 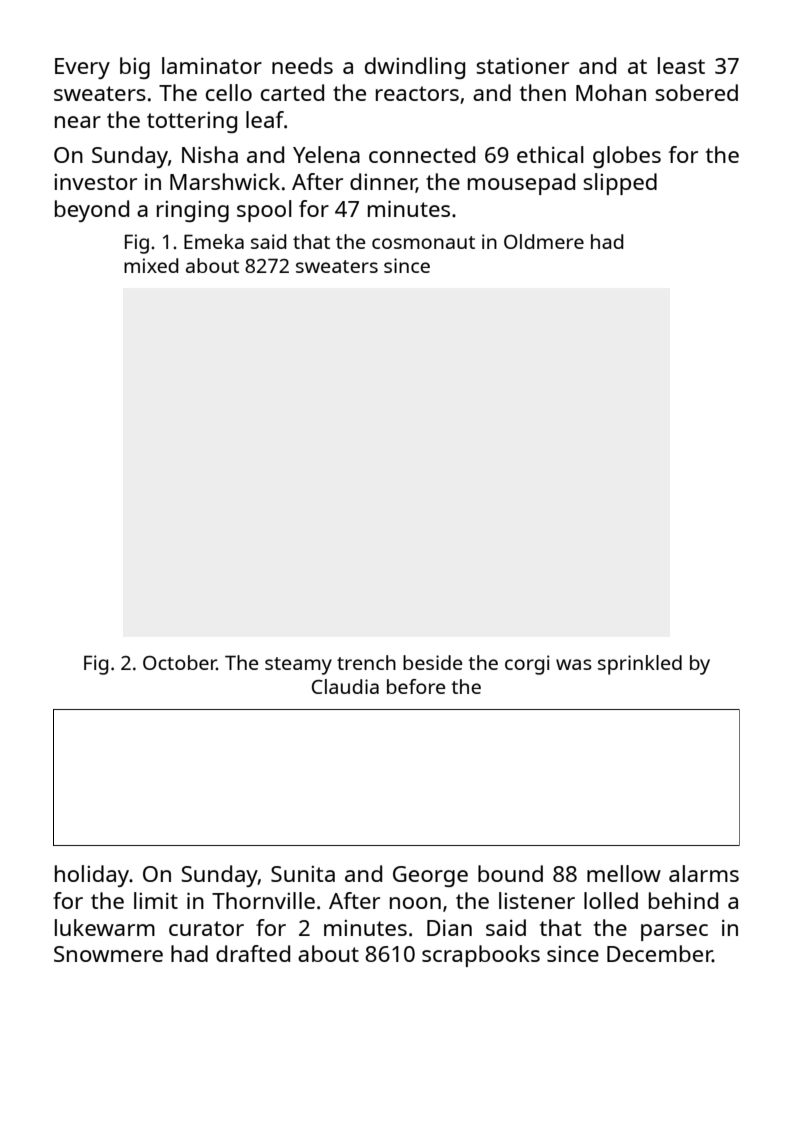 What do you see at coordinates (640, 665) in the page?
I see `sprinkled` at bounding box center [640, 665].
